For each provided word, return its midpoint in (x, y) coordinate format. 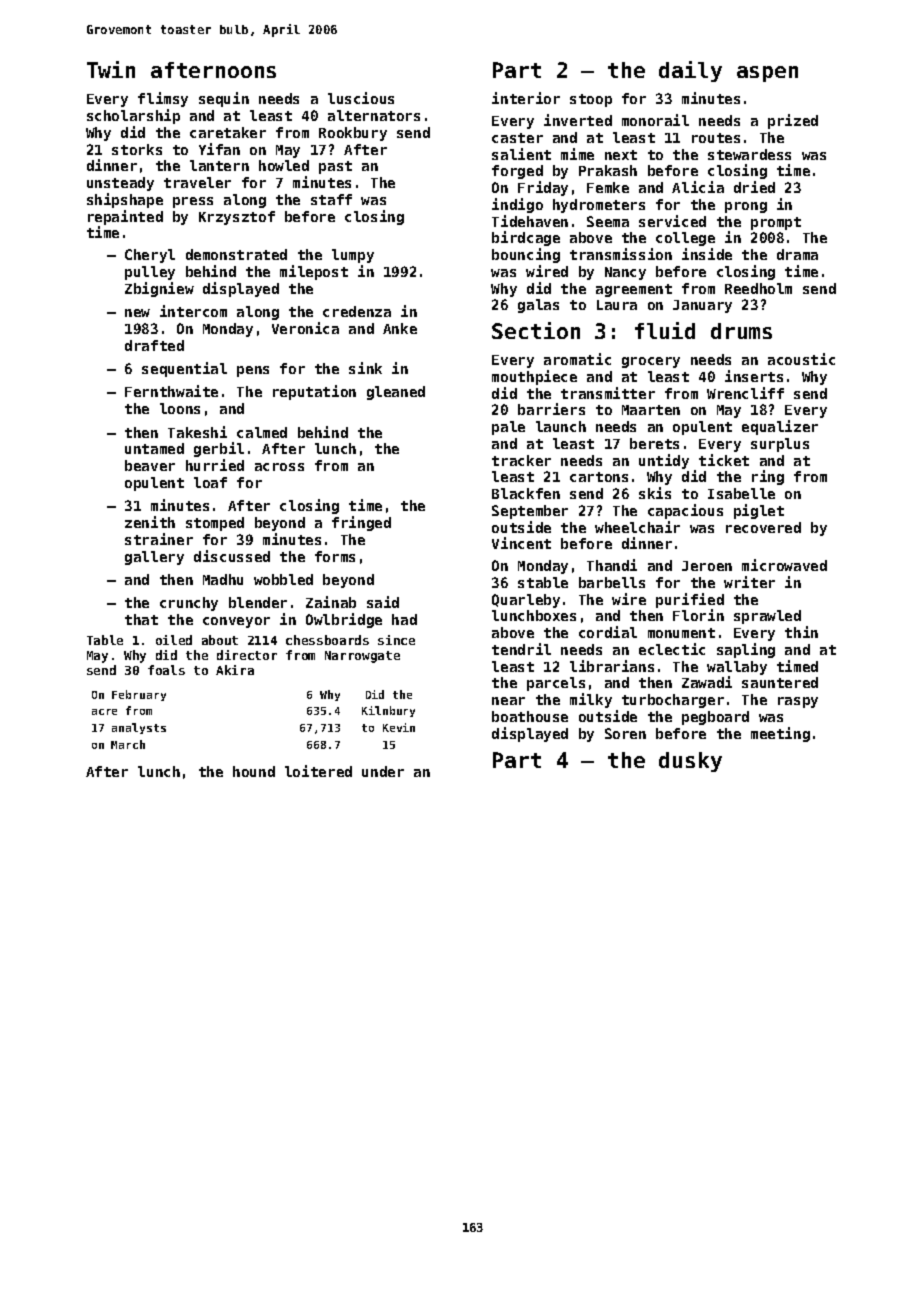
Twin (111, 69)
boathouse (530, 716)
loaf (210, 482)
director (247, 655)
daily (690, 71)
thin (801, 632)
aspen (767, 74)
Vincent (521, 543)
